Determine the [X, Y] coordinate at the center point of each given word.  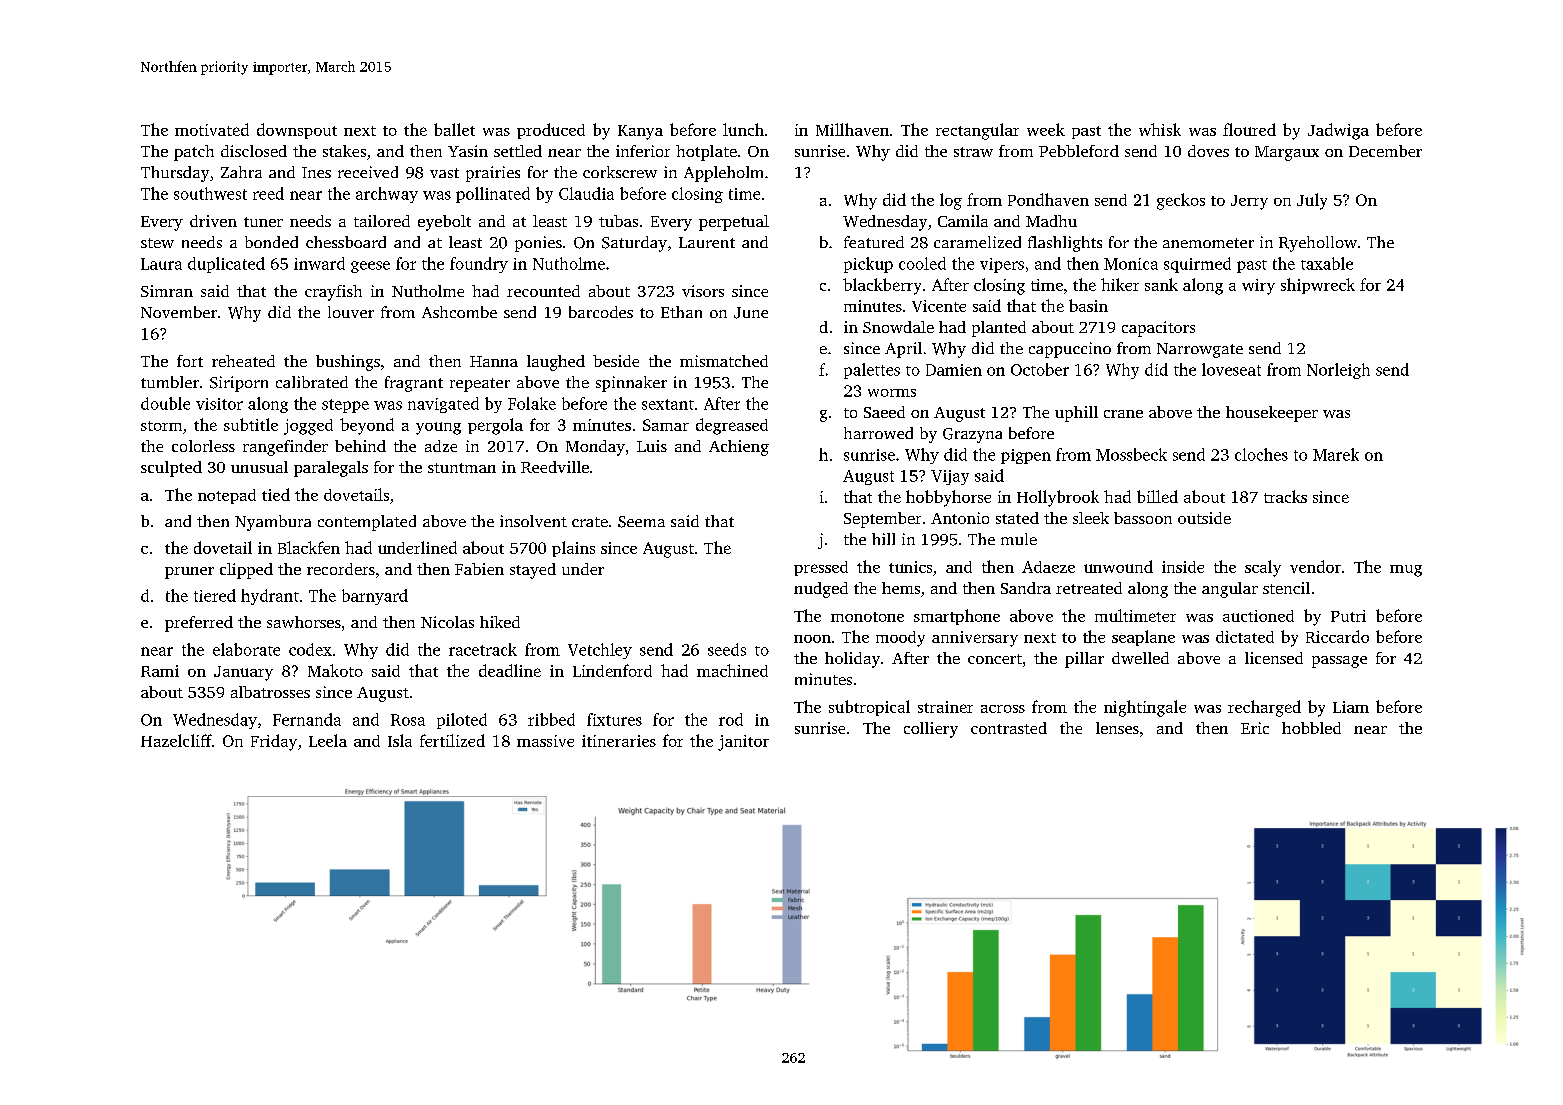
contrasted [1009, 728]
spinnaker [631, 384]
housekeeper [1272, 414]
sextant [668, 404]
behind [360, 446]
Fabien [479, 569]
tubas [618, 221]
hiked [500, 622]
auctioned [1258, 616]
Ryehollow [1318, 244]
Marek [1336, 454]
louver [351, 312]
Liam [1351, 707]
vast [444, 173]
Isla [400, 740]
